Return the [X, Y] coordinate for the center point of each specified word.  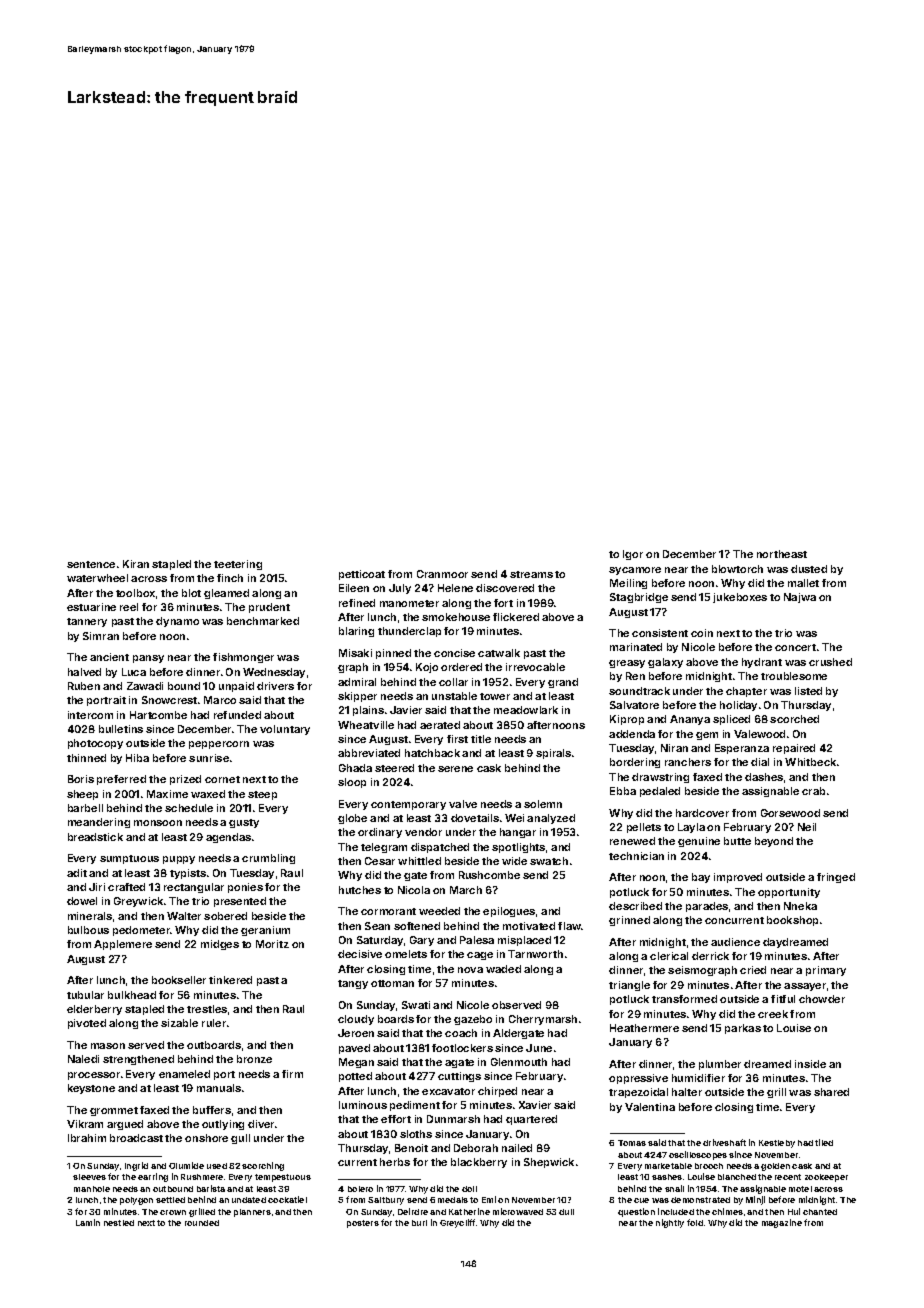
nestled [119, 1223]
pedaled [660, 792]
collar [453, 682]
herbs [395, 1162]
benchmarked [263, 621]
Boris [81, 779]
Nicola [414, 890]
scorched [794, 719]
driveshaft [724, 1142]
